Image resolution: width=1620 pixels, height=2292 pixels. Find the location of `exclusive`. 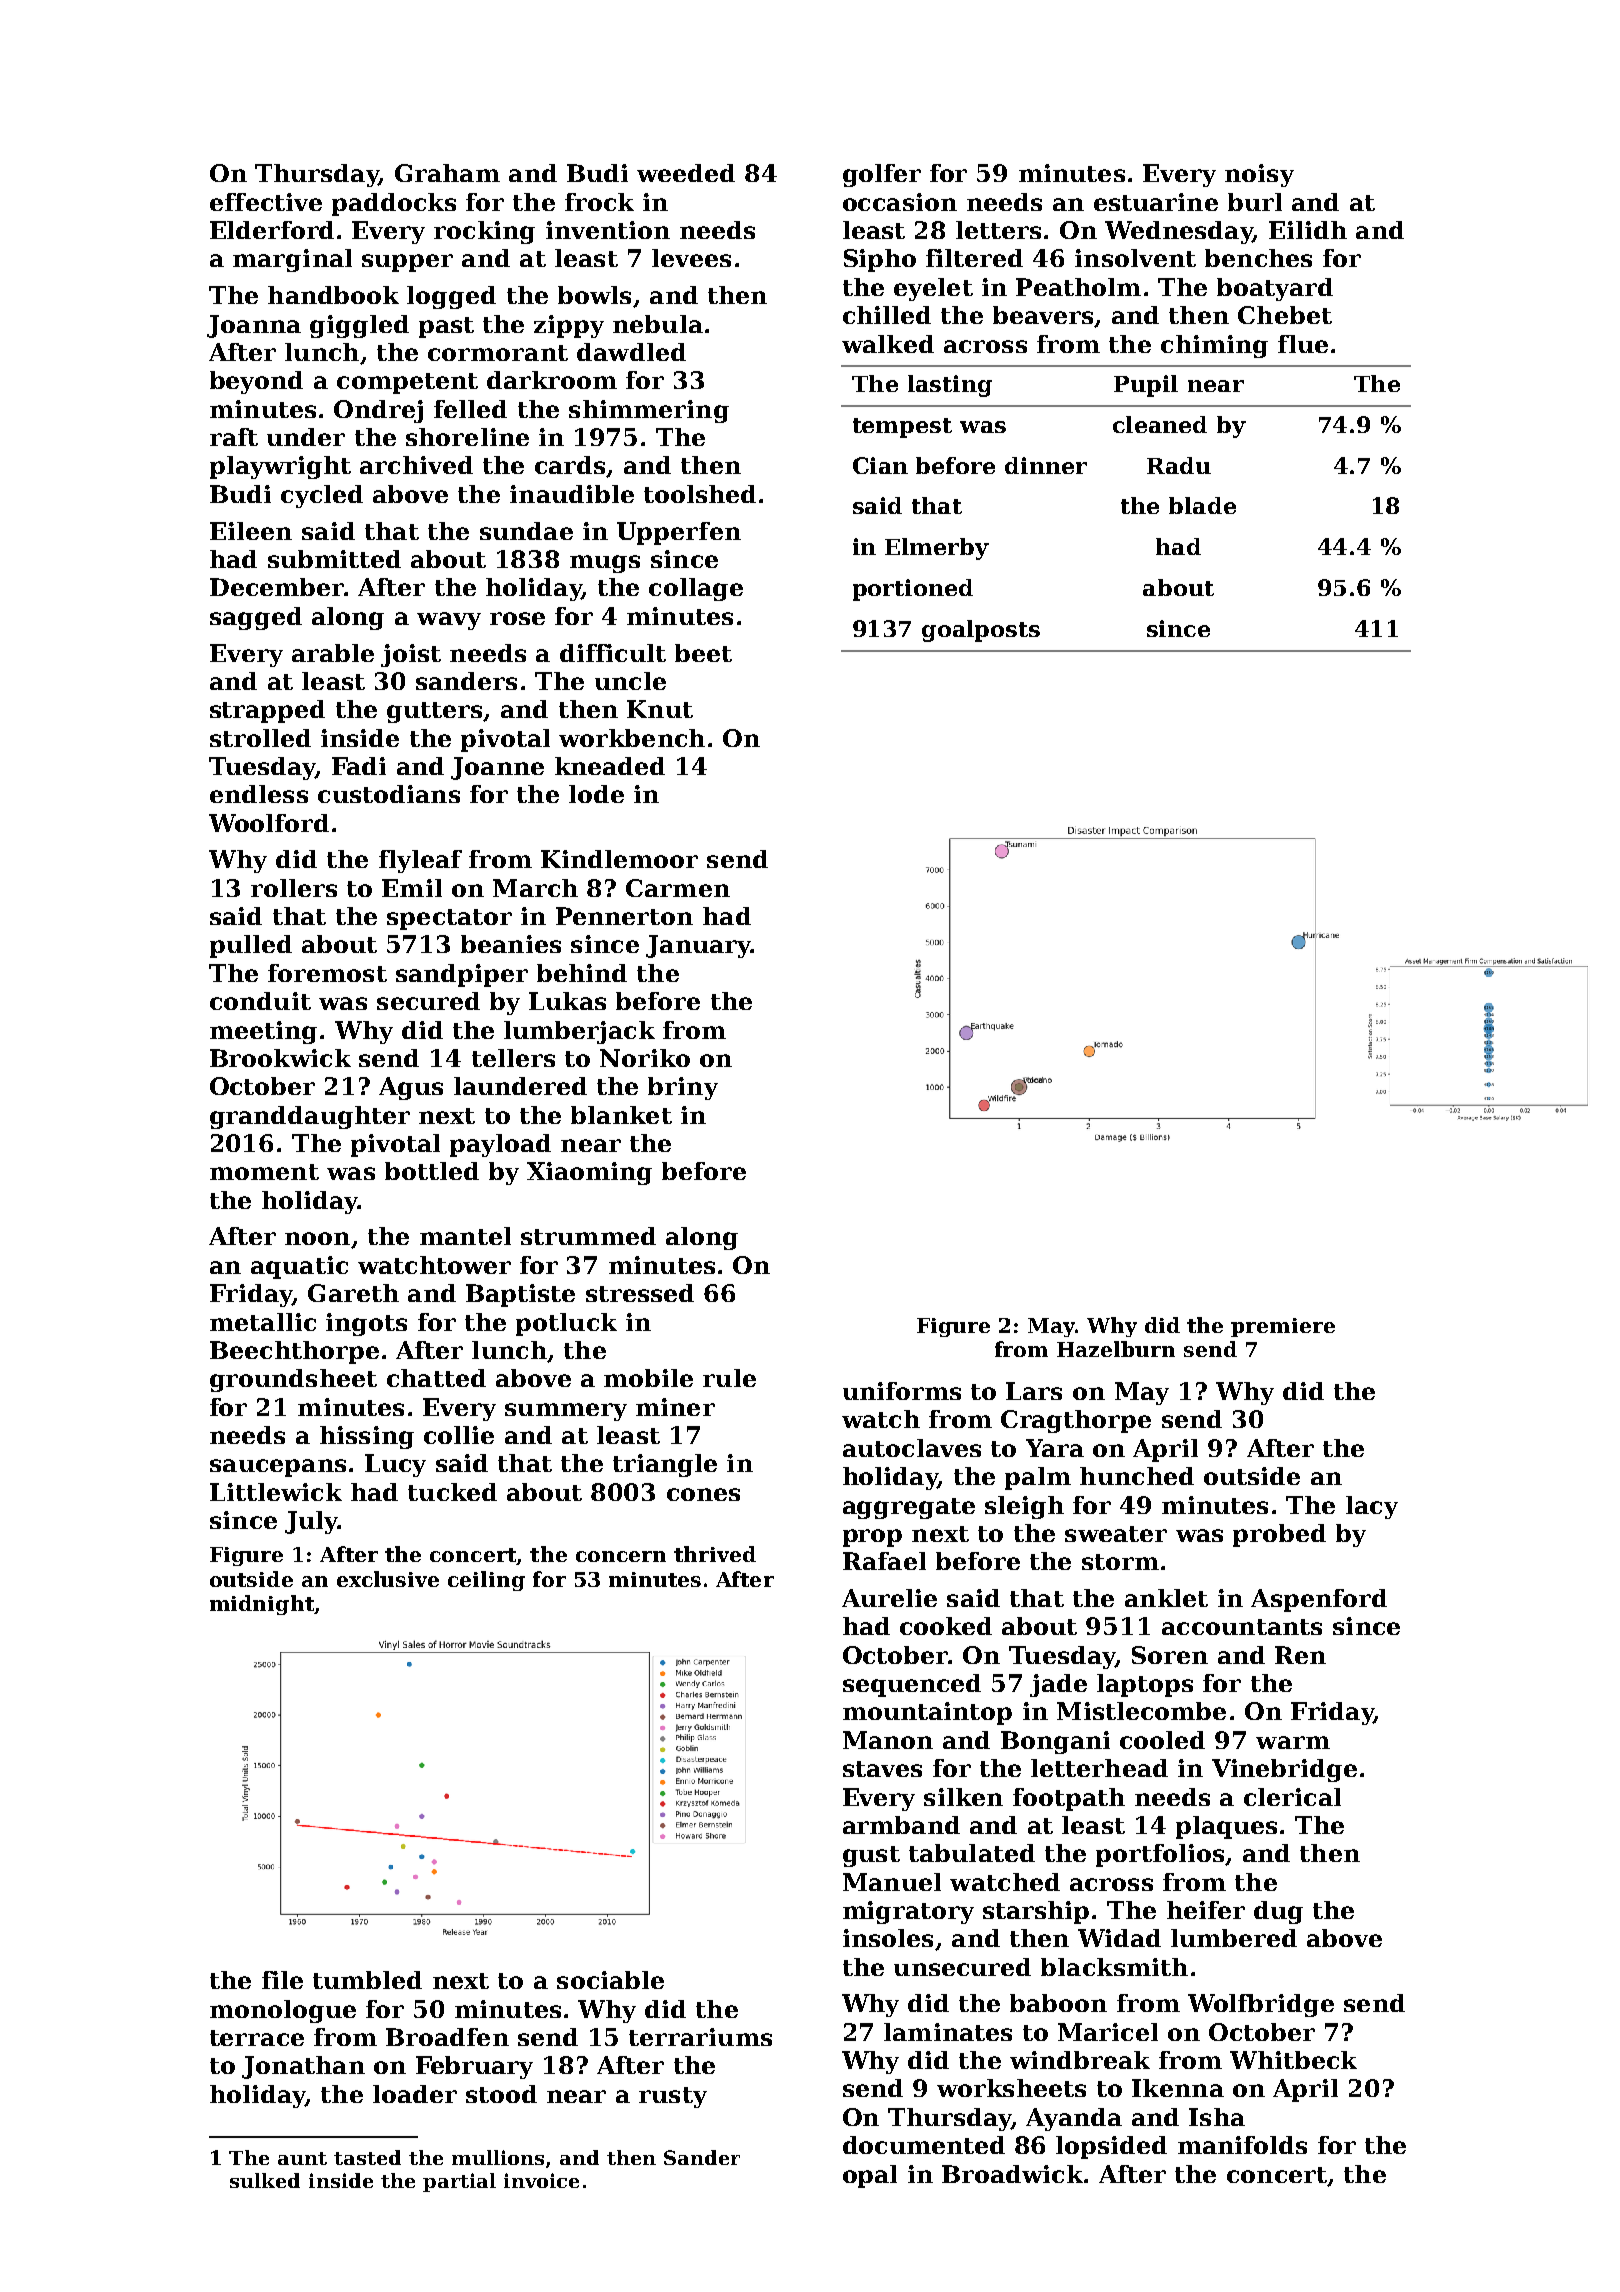

exclusive is located at coordinates (388, 1579).
